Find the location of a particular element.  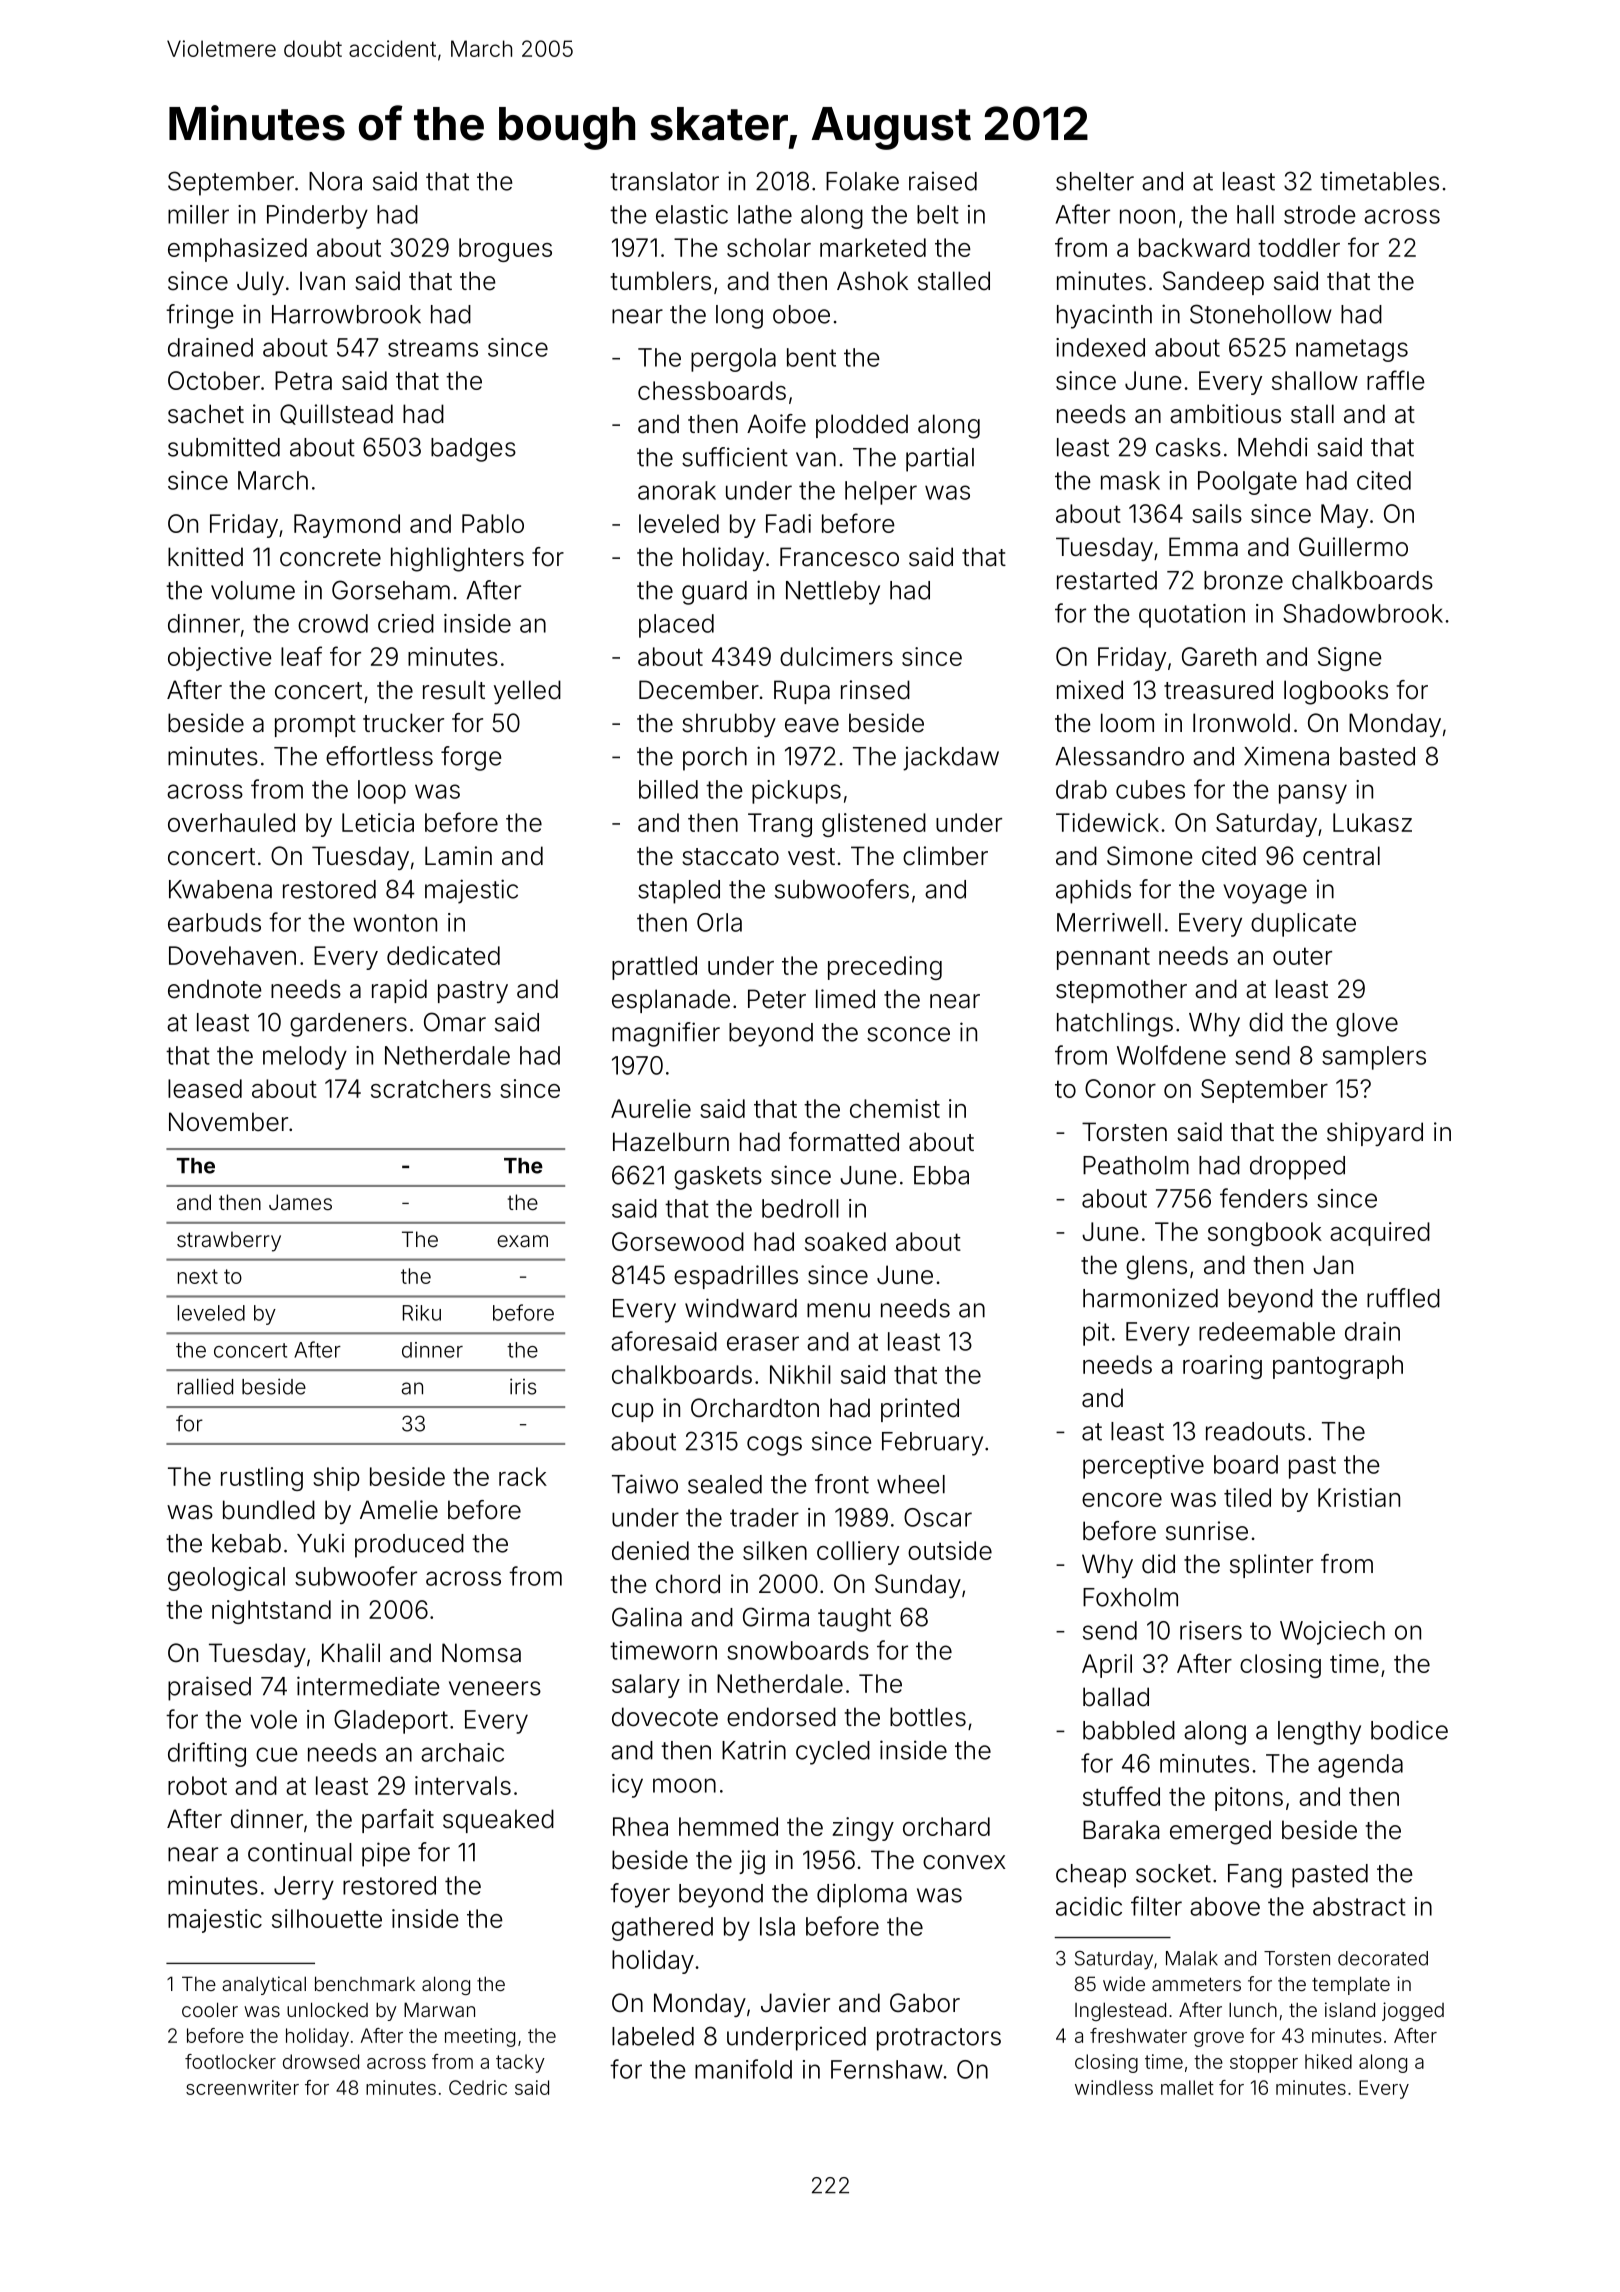

scholar is located at coordinates (769, 247).
